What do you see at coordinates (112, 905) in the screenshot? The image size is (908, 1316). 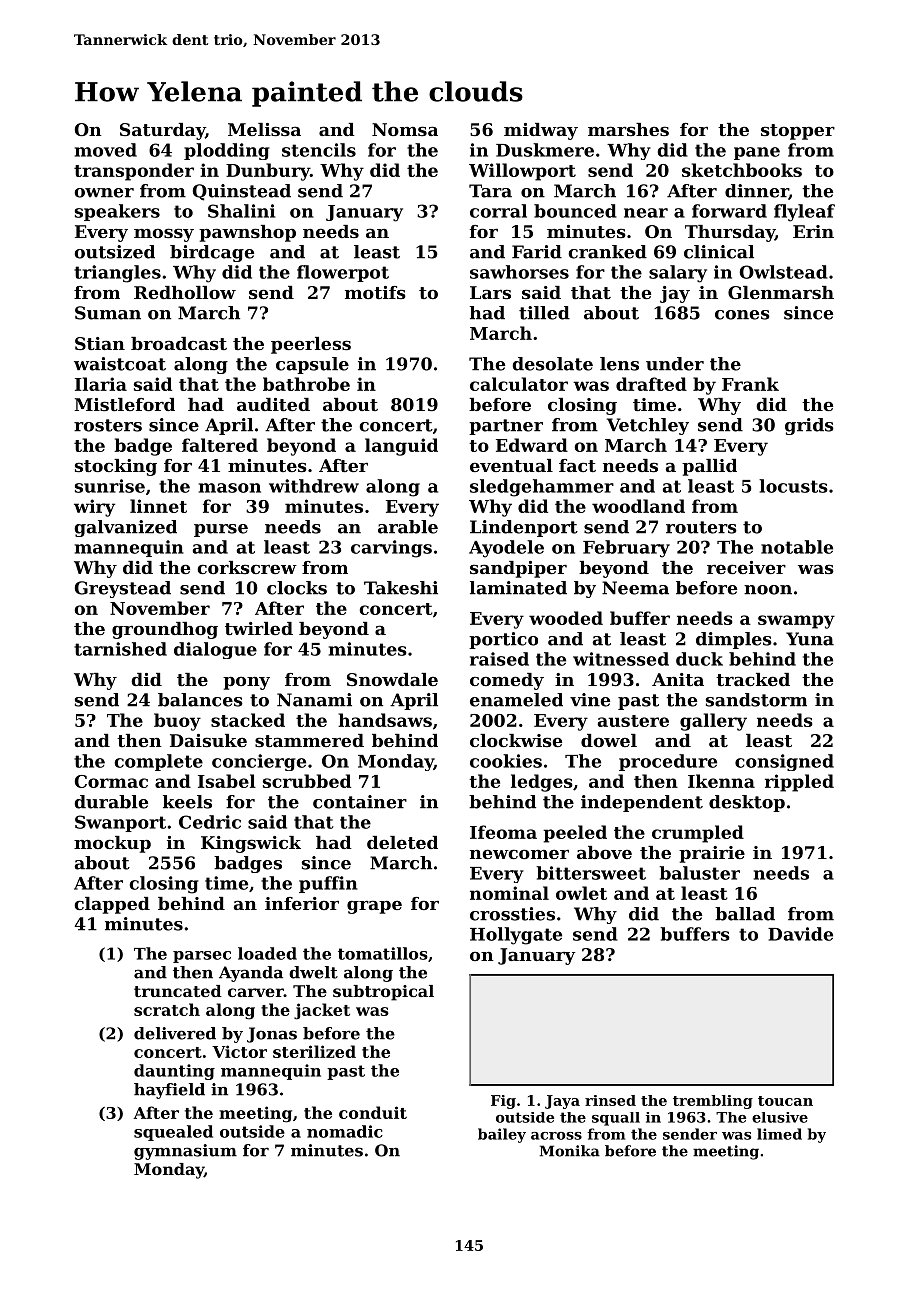 I see `clapped` at bounding box center [112, 905].
